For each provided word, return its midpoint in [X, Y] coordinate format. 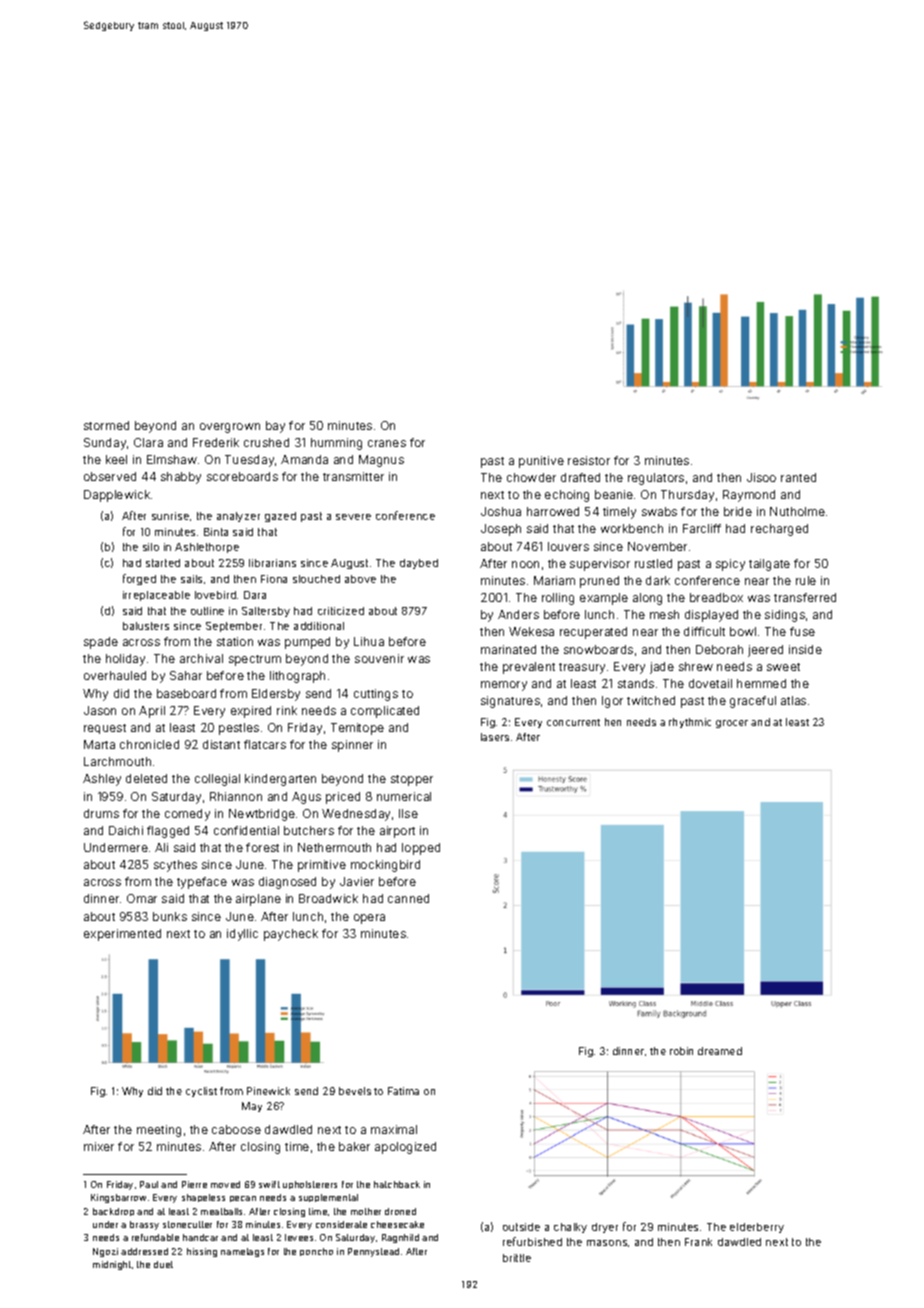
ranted [798, 477]
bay [275, 427]
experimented [122, 935]
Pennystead [373, 1252]
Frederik [216, 442]
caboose [236, 1129]
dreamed [720, 1051]
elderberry [757, 1228]
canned [408, 898]
